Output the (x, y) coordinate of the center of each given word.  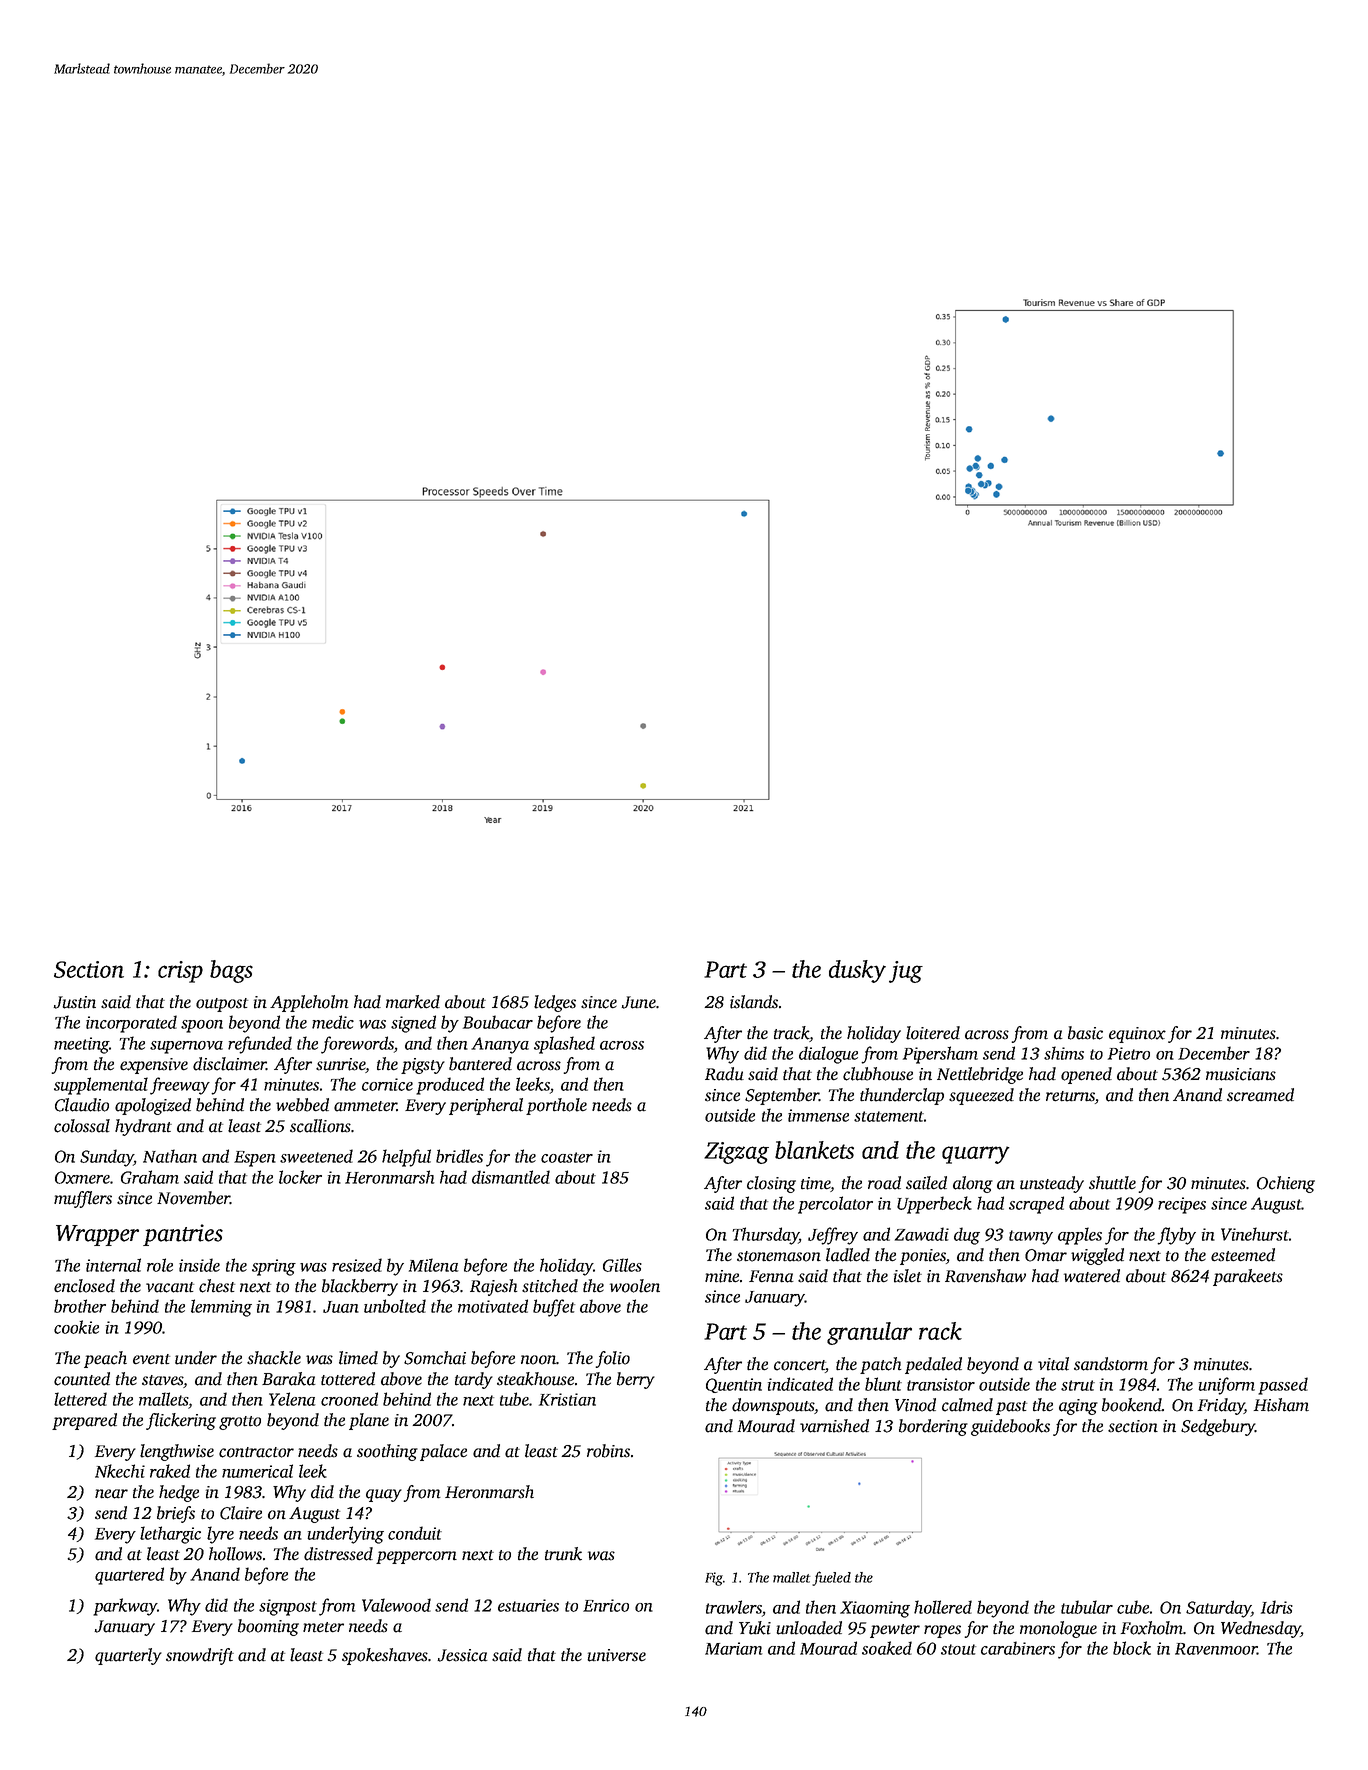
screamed (1260, 1095)
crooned (349, 1399)
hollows (235, 1554)
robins (608, 1451)
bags (231, 971)
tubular (1087, 1607)
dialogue (828, 1055)
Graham (150, 1177)
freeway (180, 1086)
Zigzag (736, 1153)
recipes (1182, 1205)
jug (906, 972)
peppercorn (416, 1557)
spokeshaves (385, 1656)
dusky (857, 971)
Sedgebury (1218, 1427)
